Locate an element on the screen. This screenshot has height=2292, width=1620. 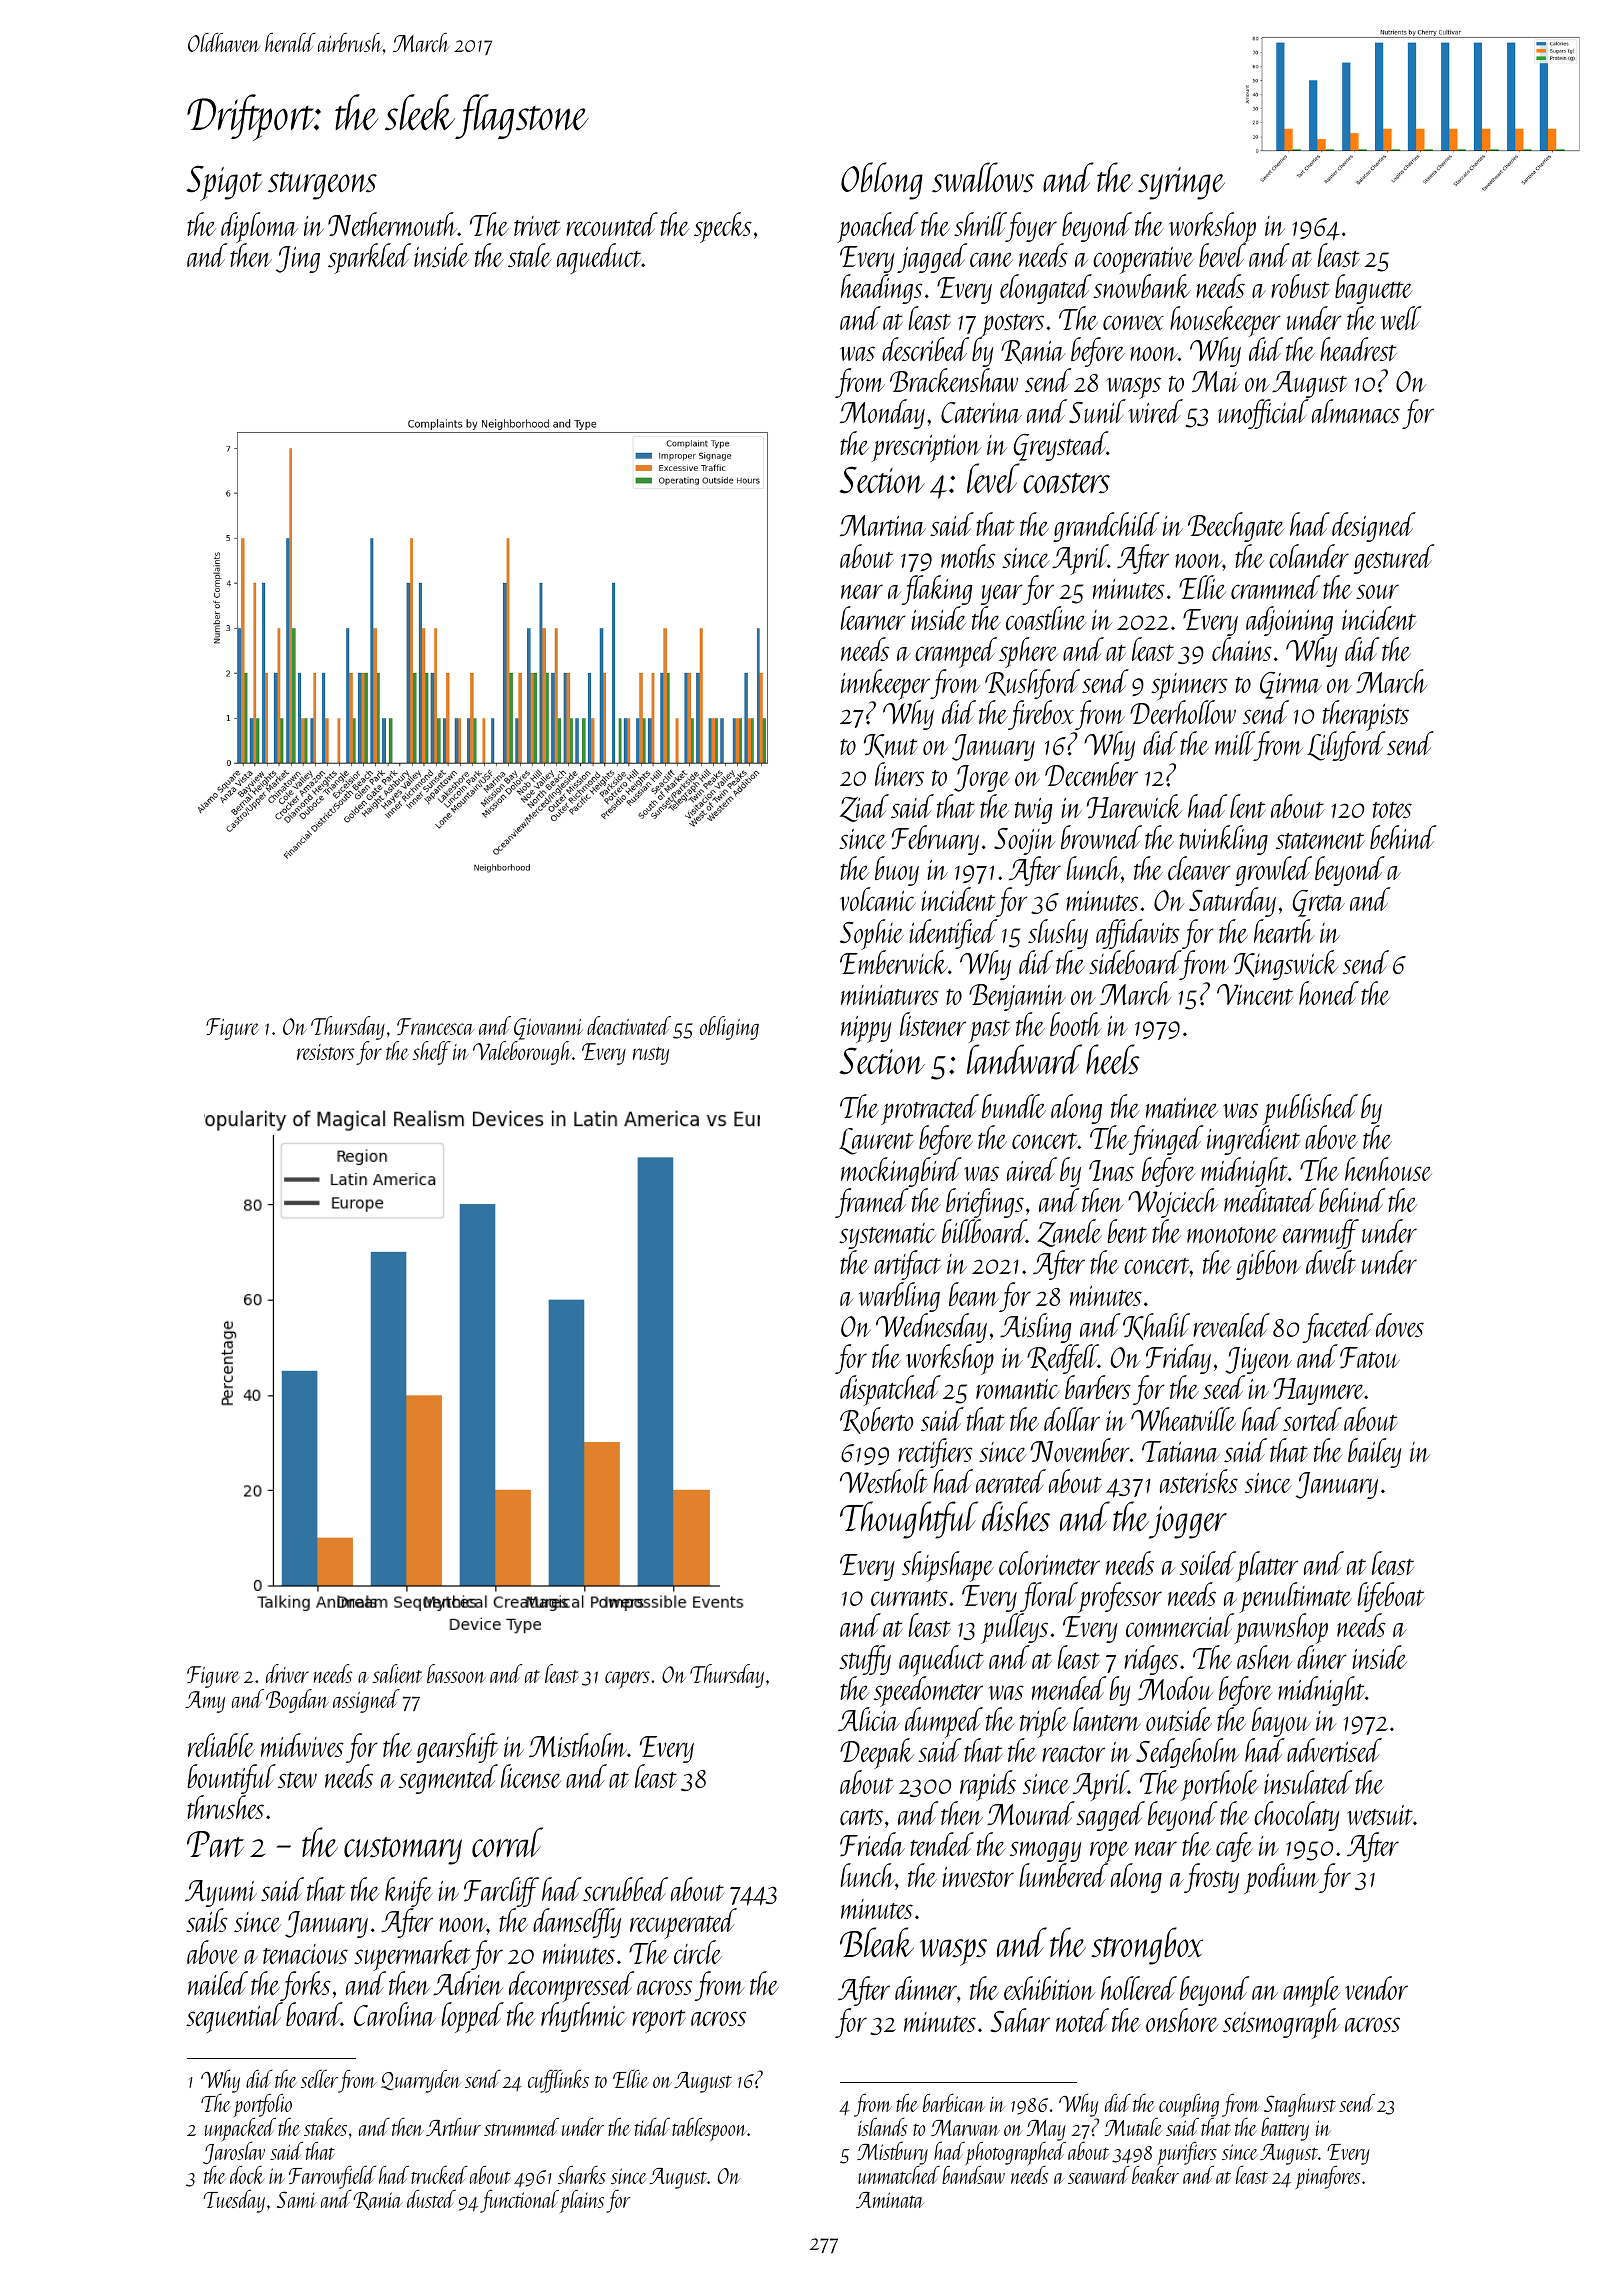
barbican is located at coordinates (954, 2102).
